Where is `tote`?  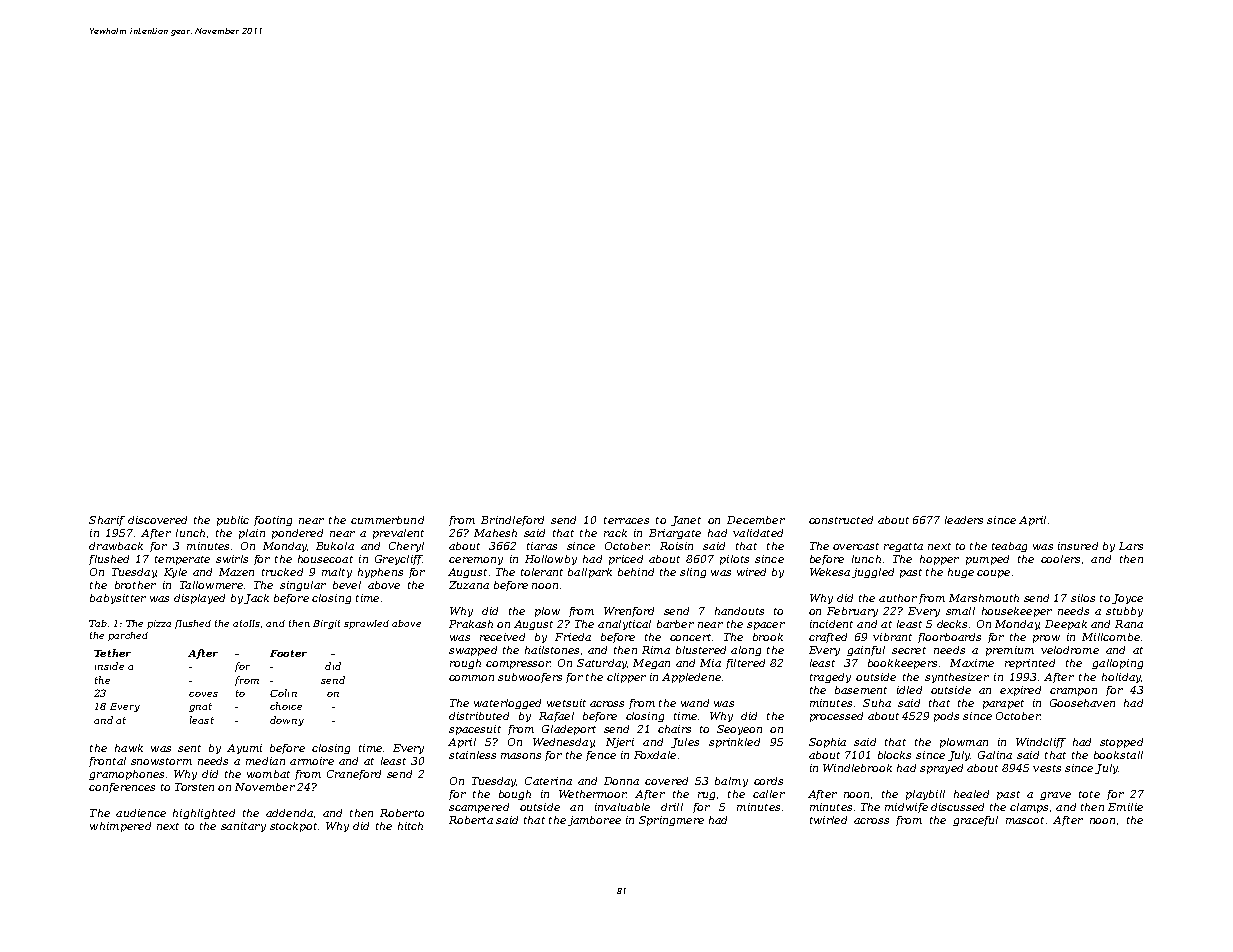
tote is located at coordinates (1089, 794).
